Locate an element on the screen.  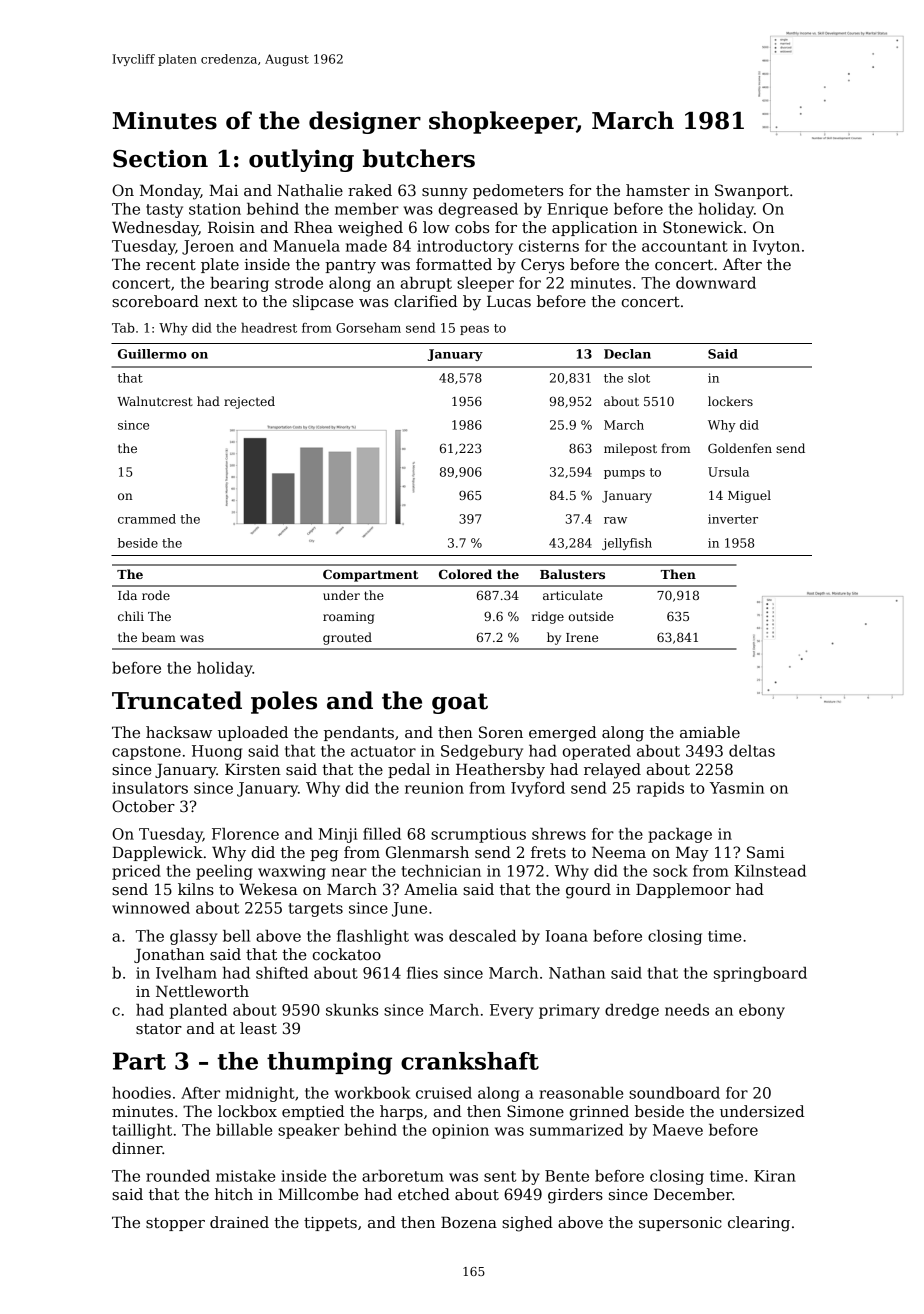
outlying is located at coordinates (301, 160).
